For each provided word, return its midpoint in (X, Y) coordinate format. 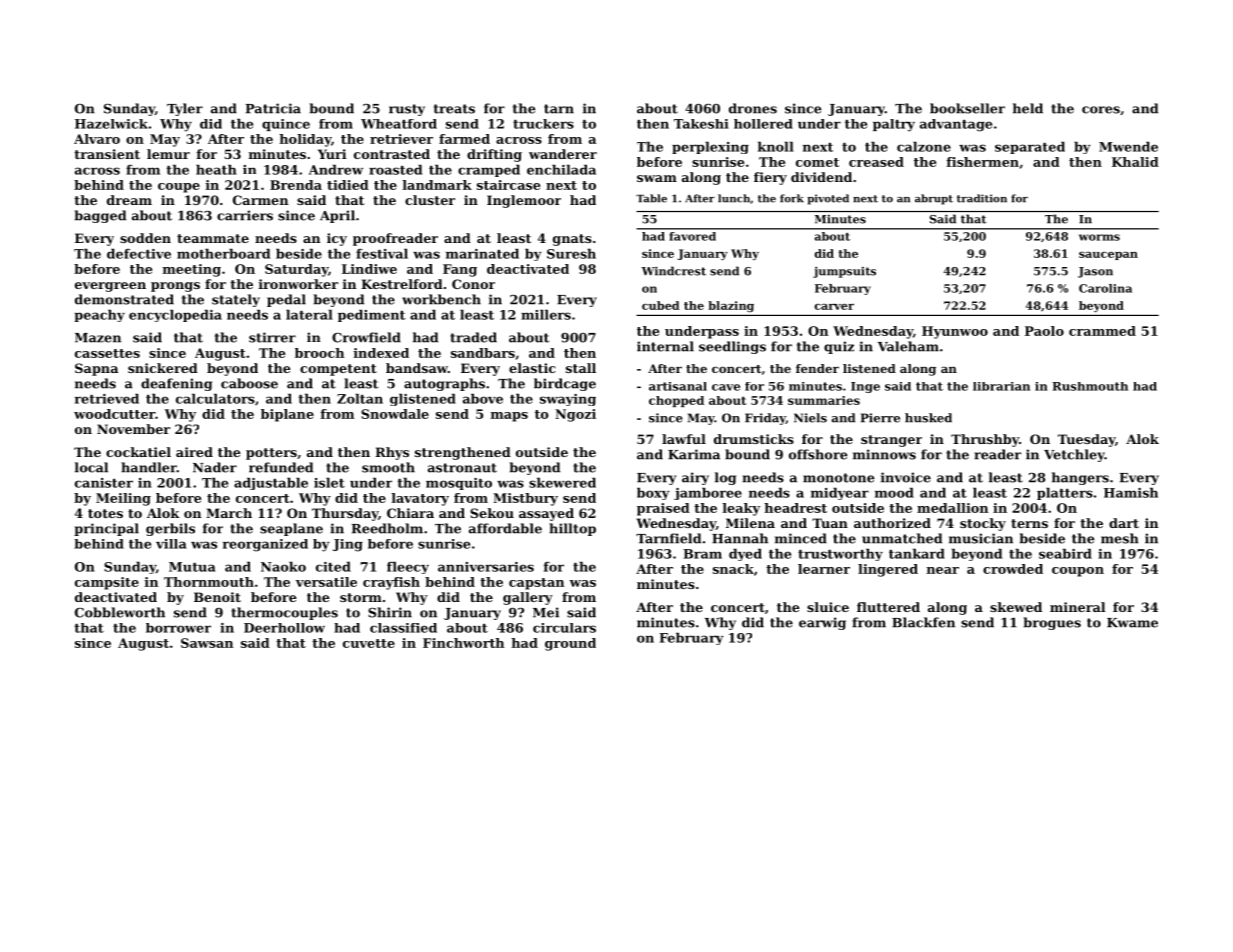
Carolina (1105, 288)
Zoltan (360, 398)
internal (665, 346)
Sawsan (207, 643)
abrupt (934, 199)
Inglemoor (524, 201)
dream (129, 200)
